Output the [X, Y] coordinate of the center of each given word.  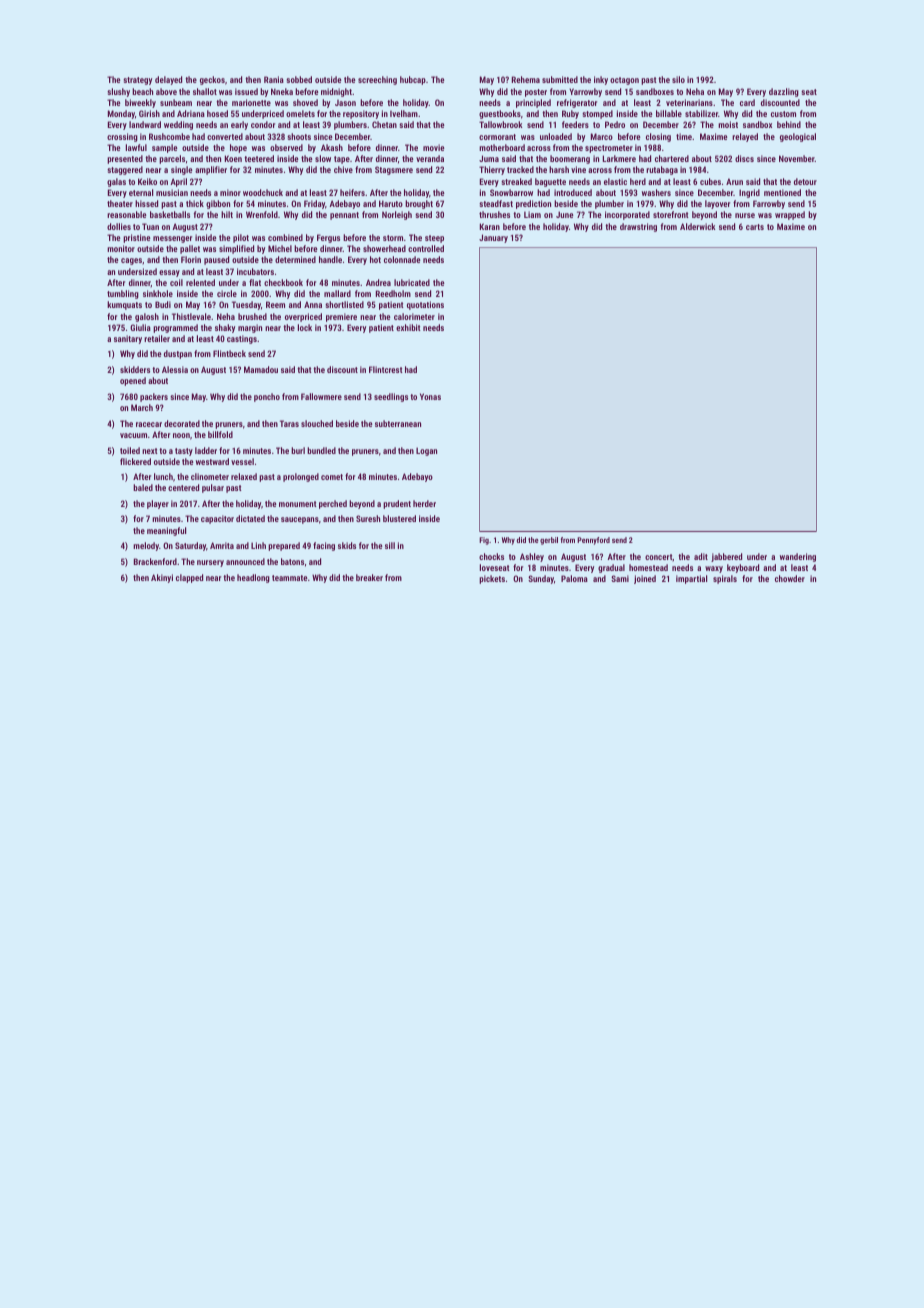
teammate [290, 578]
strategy [137, 81]
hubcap [413, 80]
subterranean [398, 423]
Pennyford [593, 541]
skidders [135, 369]
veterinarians [689, 102]
